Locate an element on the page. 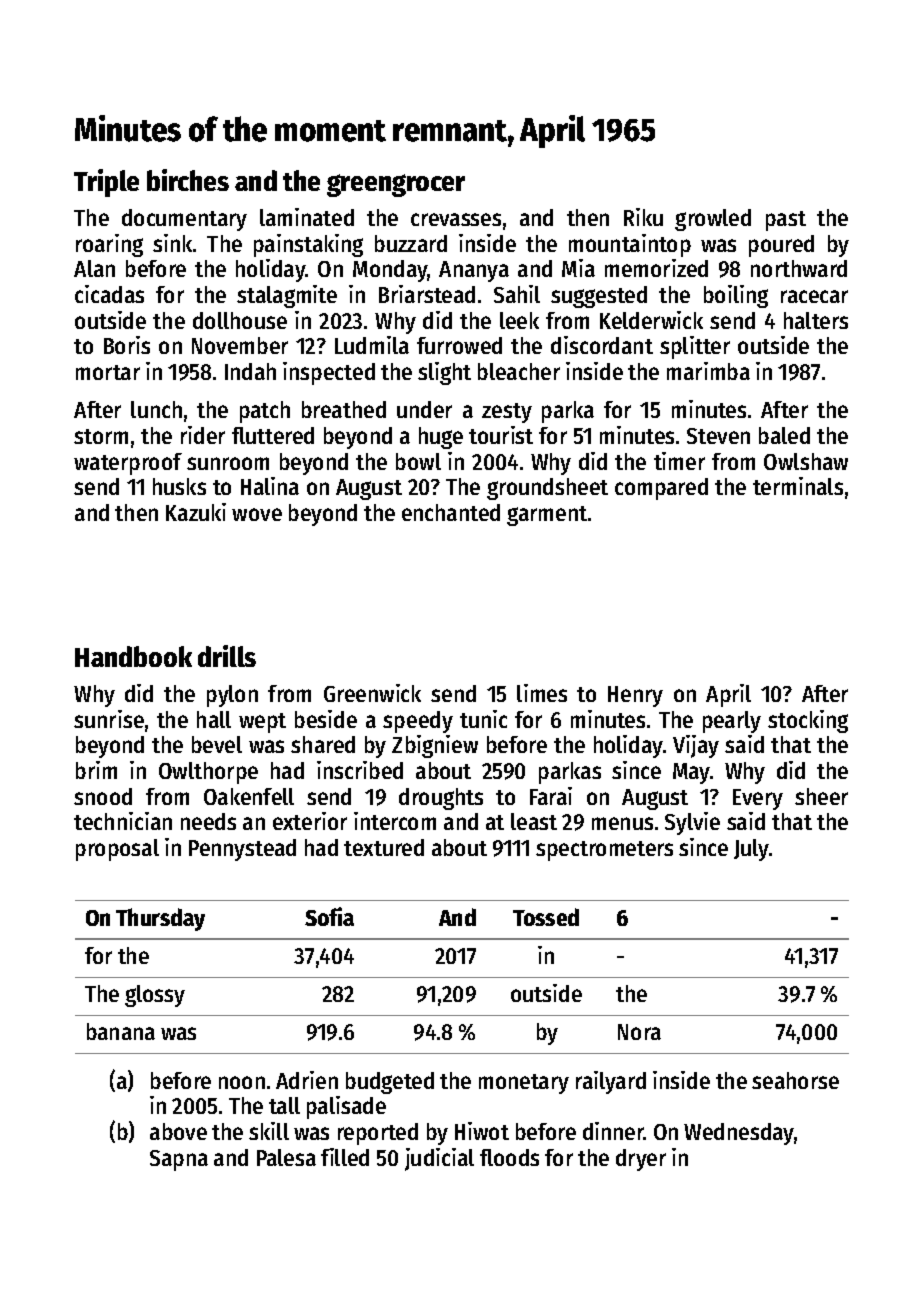  filled is located at coordinates (345, 1157).
